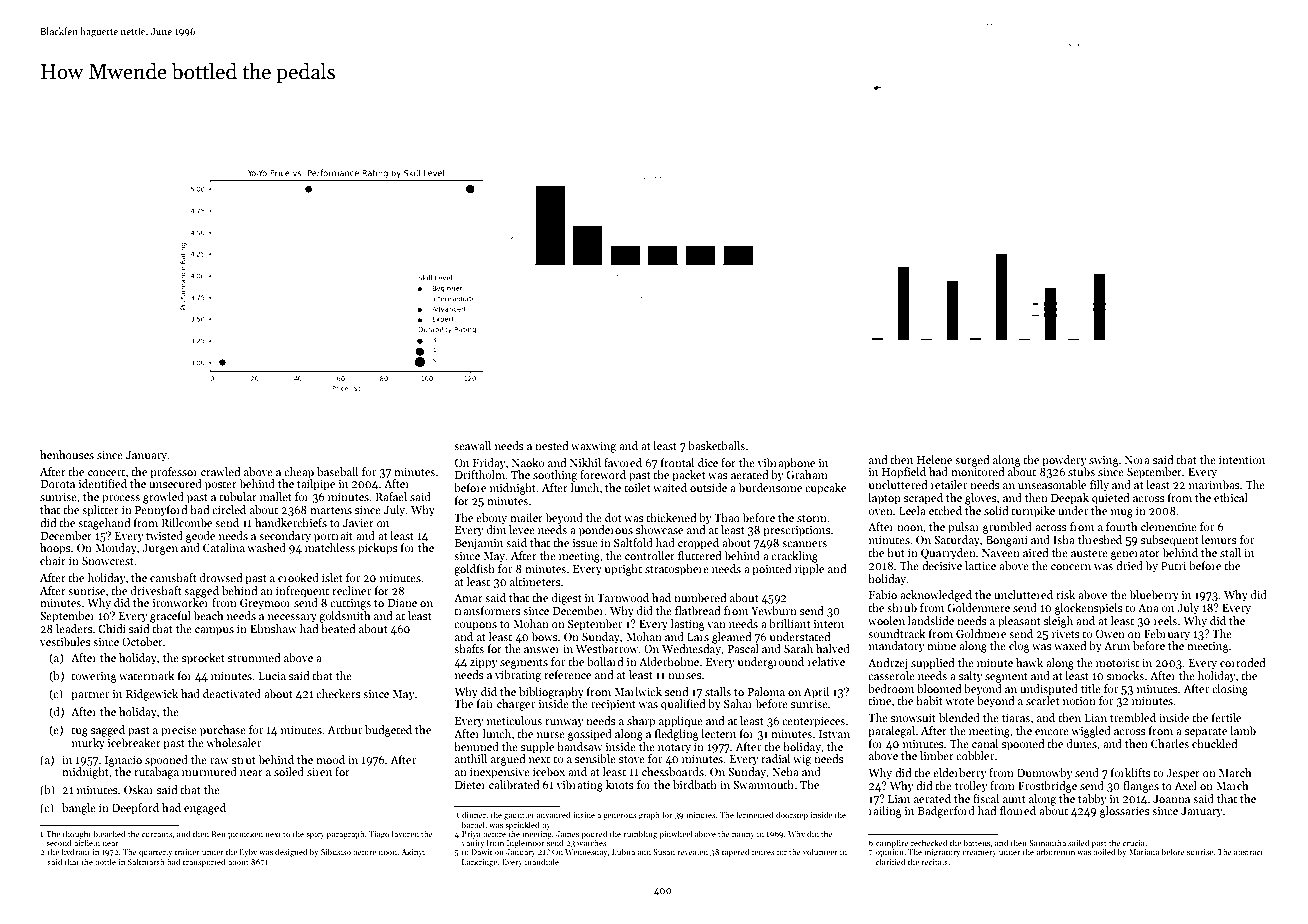 The width and height of the image is (1308, 924). What do you see at coordinates (146, 861) in the image?
I see `Saltmarsh` at bounding box center [146, 861].
